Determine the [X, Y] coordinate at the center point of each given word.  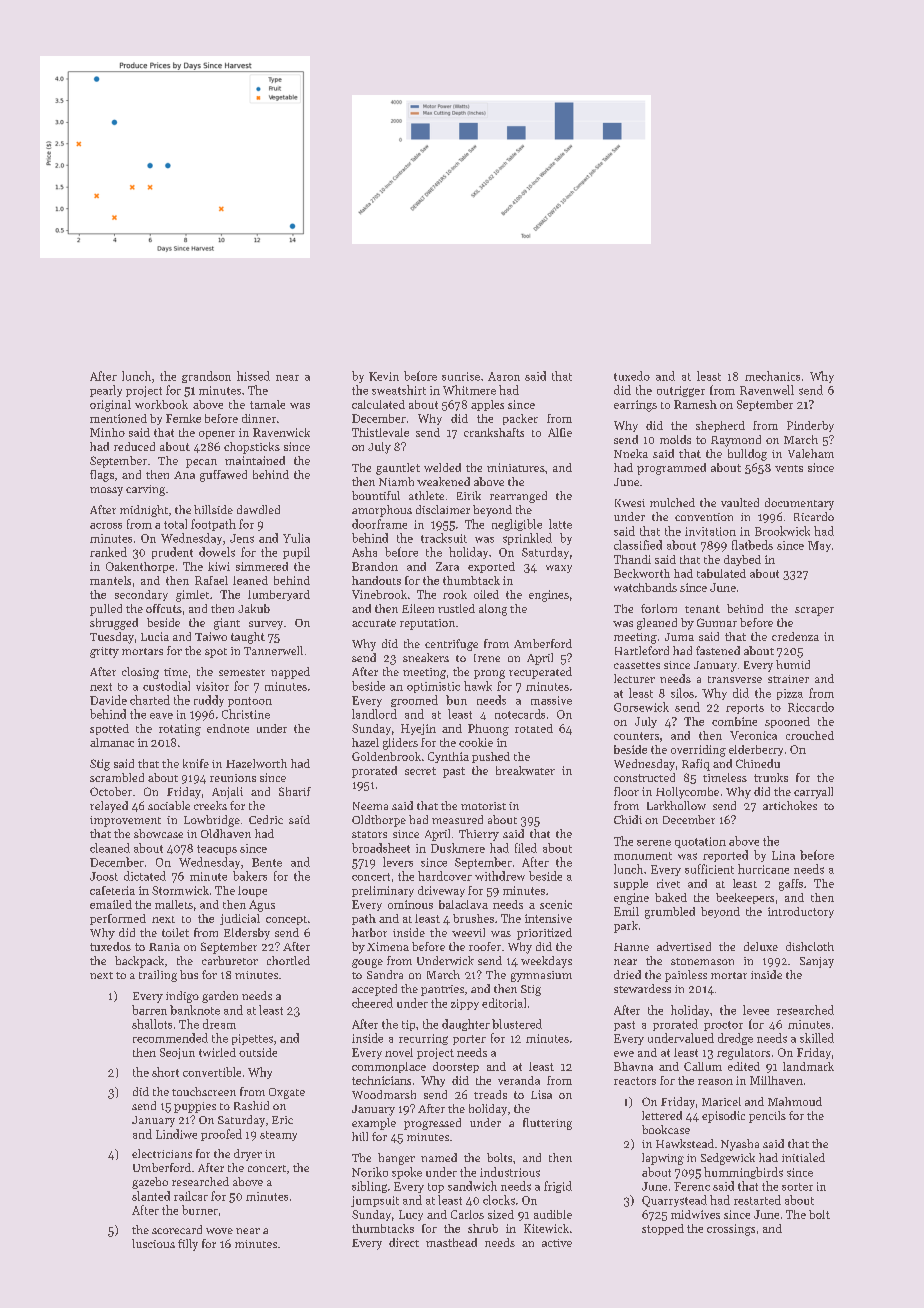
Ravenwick [281, 432]
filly [188, 1245]
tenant [702, 609]
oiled [486, 594]
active [557, 1243]
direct [404, 1242]
